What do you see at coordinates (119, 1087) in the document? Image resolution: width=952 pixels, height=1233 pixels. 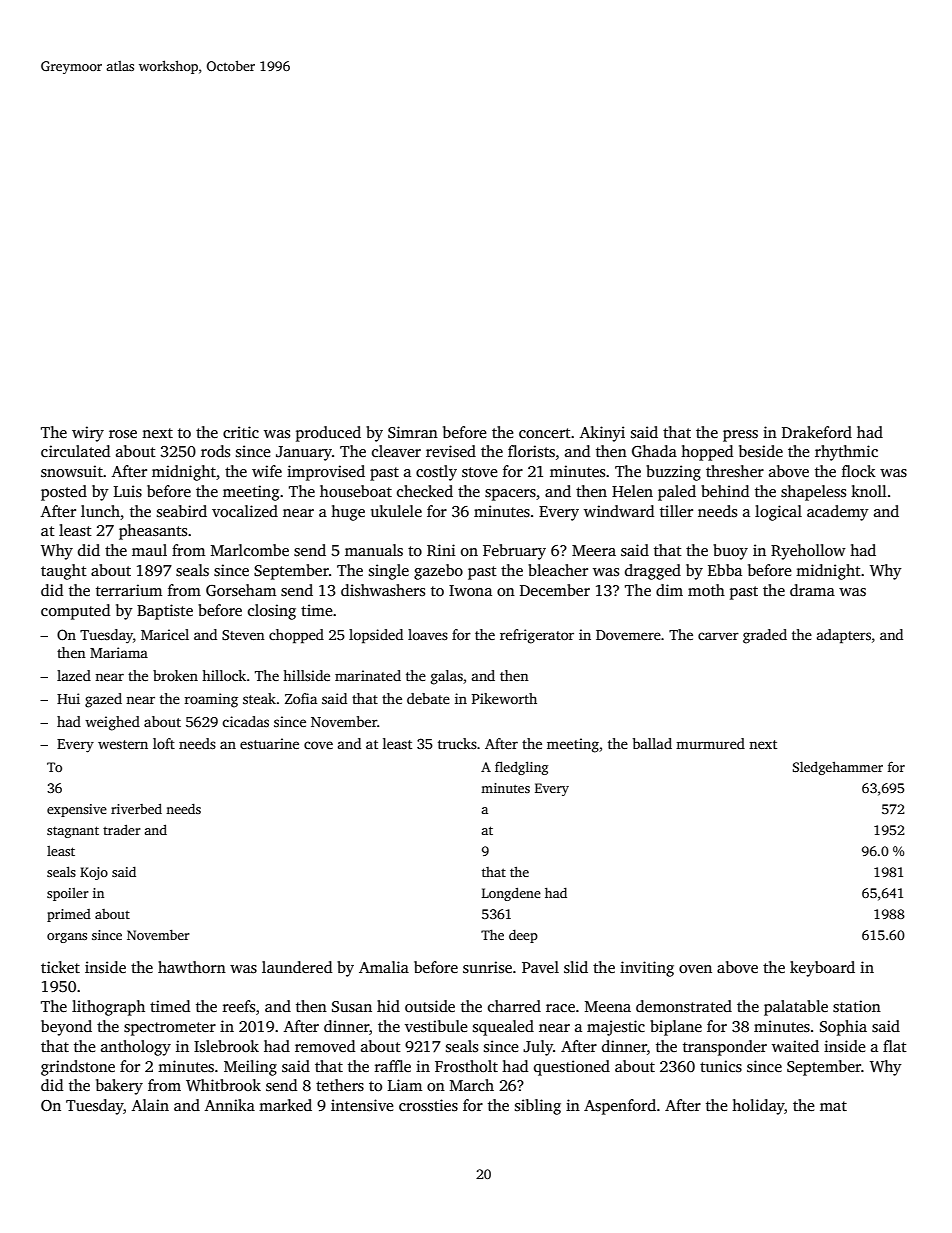 I see `bakery` at bounding box center [119, 1087].
